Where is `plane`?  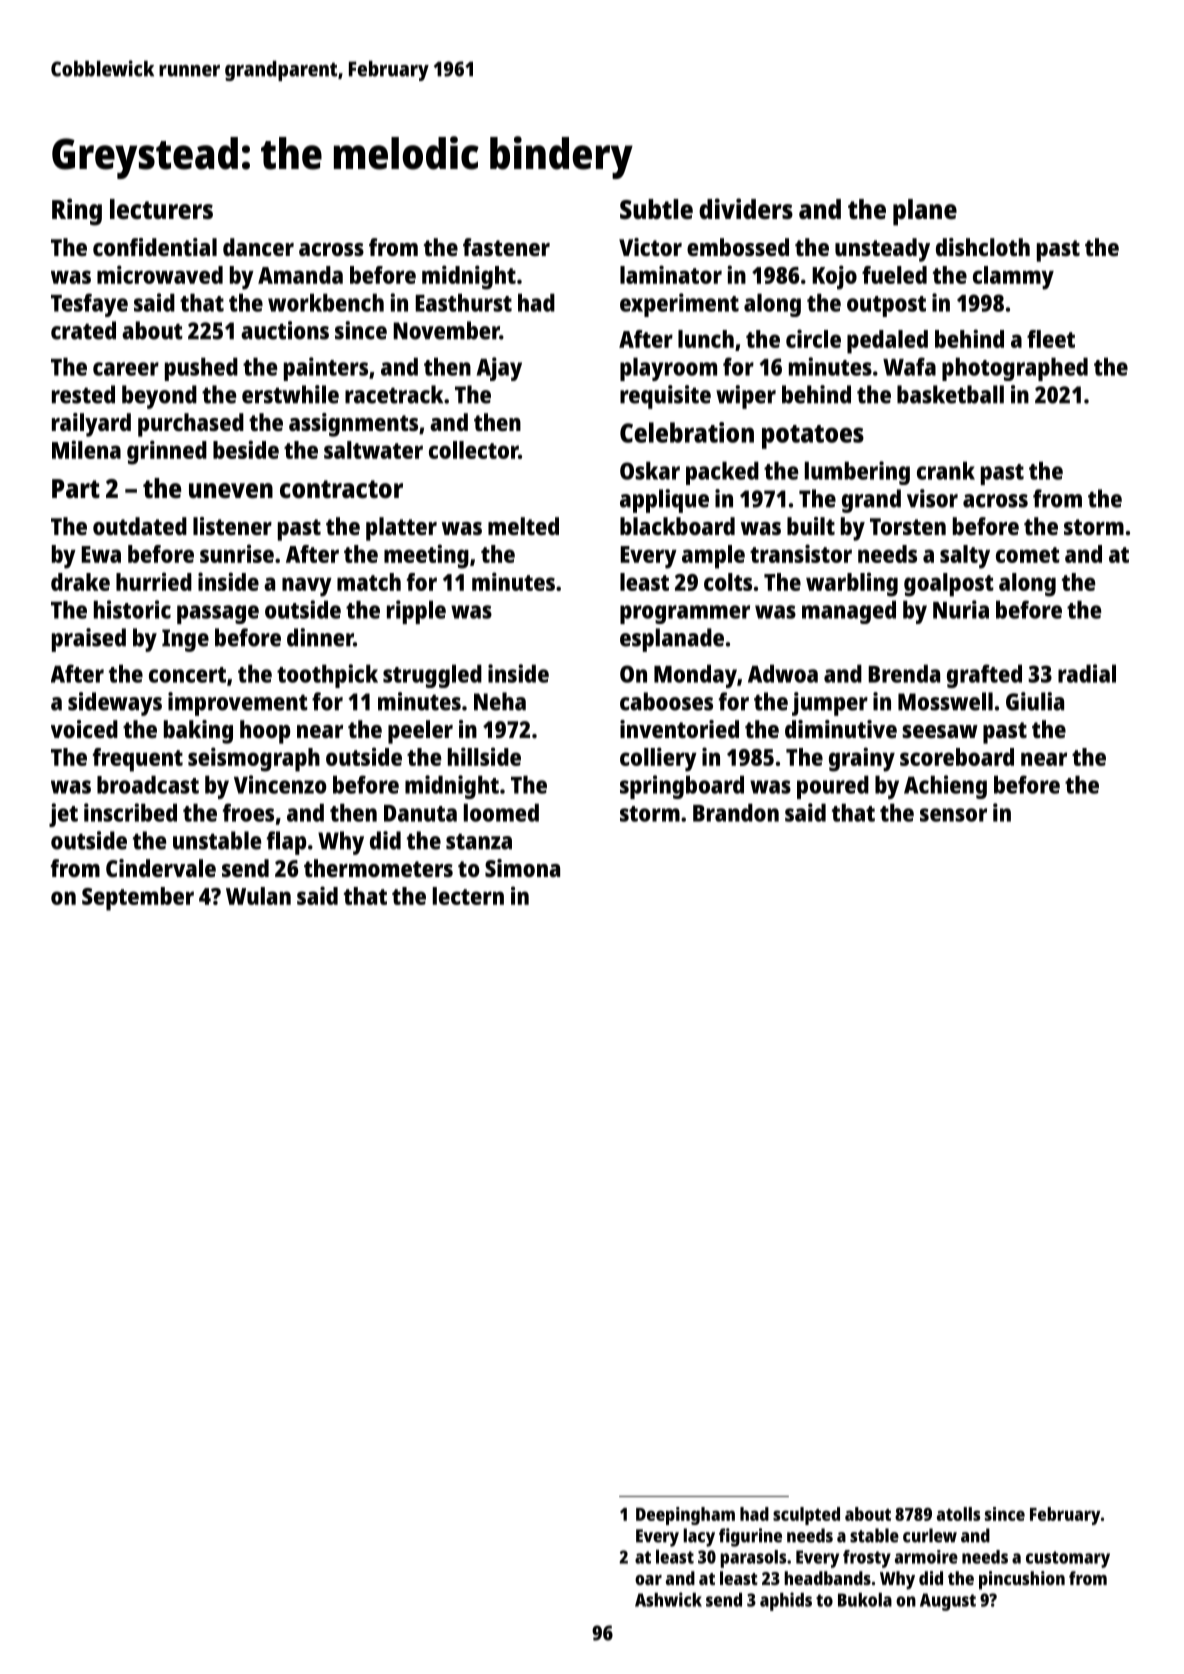
plane is located at coordinates (925, 212).
